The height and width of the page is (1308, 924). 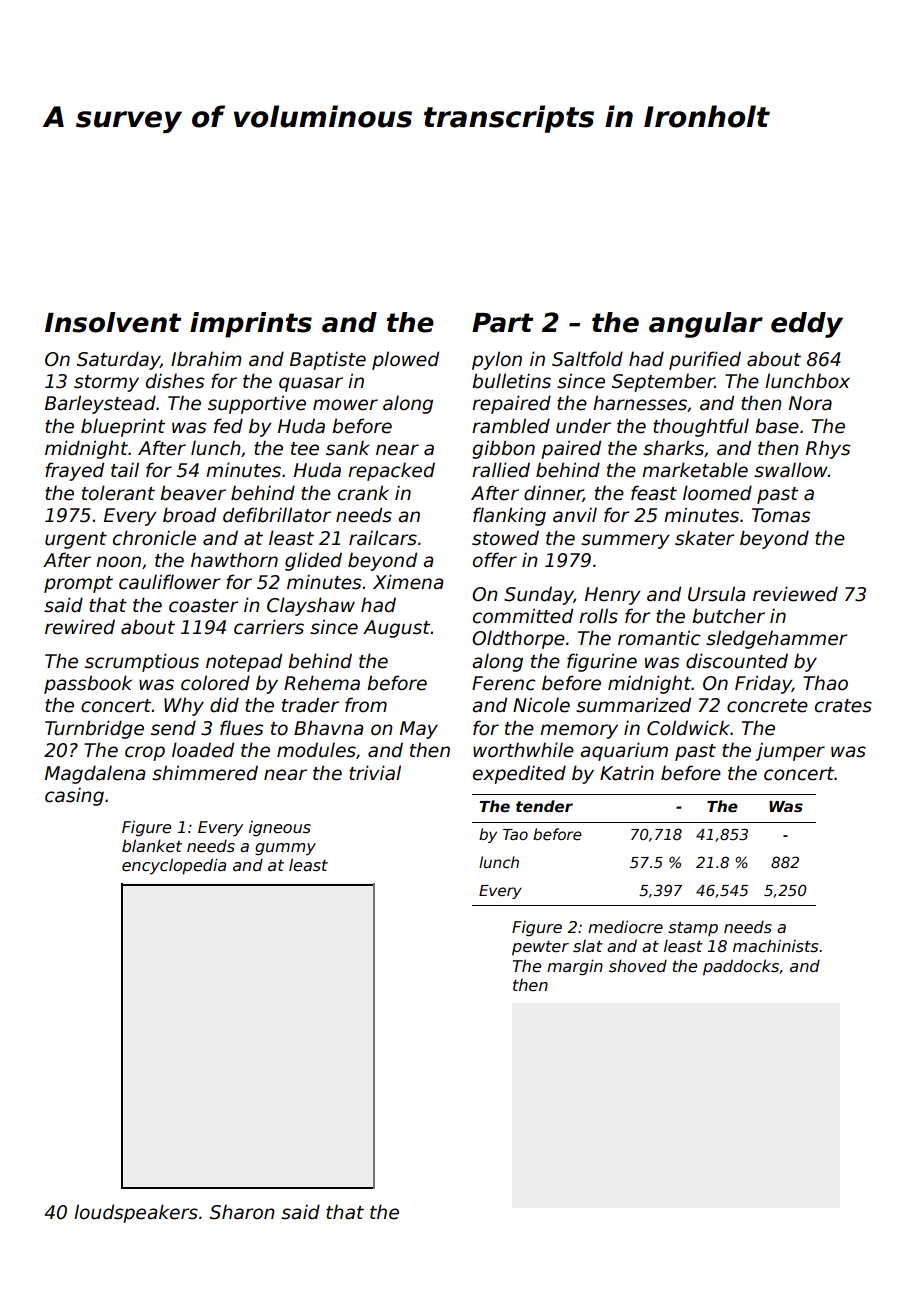 What do you see at coordinates (174, 866) in the page?
I see `encyclopedia` at bounding box center [174, 866].
